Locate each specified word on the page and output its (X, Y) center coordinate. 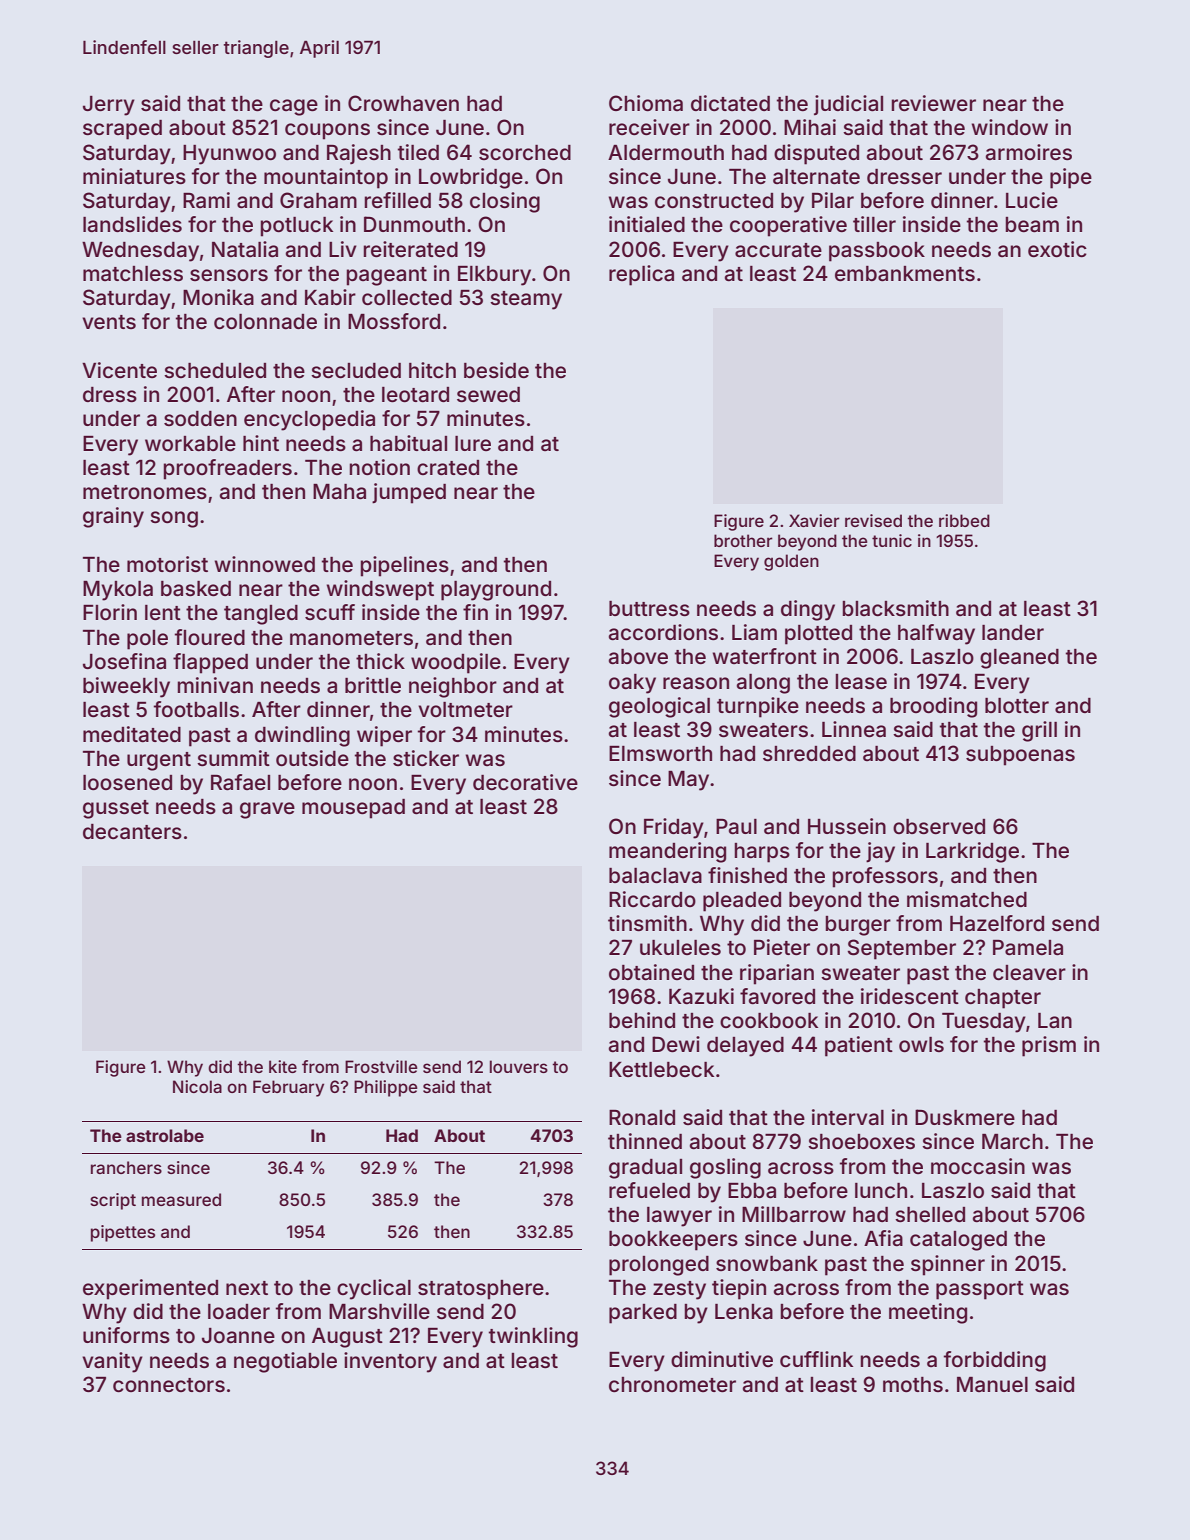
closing (505, 202)
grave (267, 810)
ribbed (964, 520)
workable (190, 443)
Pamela (1028, 948)
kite (283, 1066)
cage (294, 107)
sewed (488, 394)
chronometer (672, 1384)
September (901, 949)
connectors (169, 1385)
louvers (519, 1066)
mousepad (353, 809)
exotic (1057, 249)
